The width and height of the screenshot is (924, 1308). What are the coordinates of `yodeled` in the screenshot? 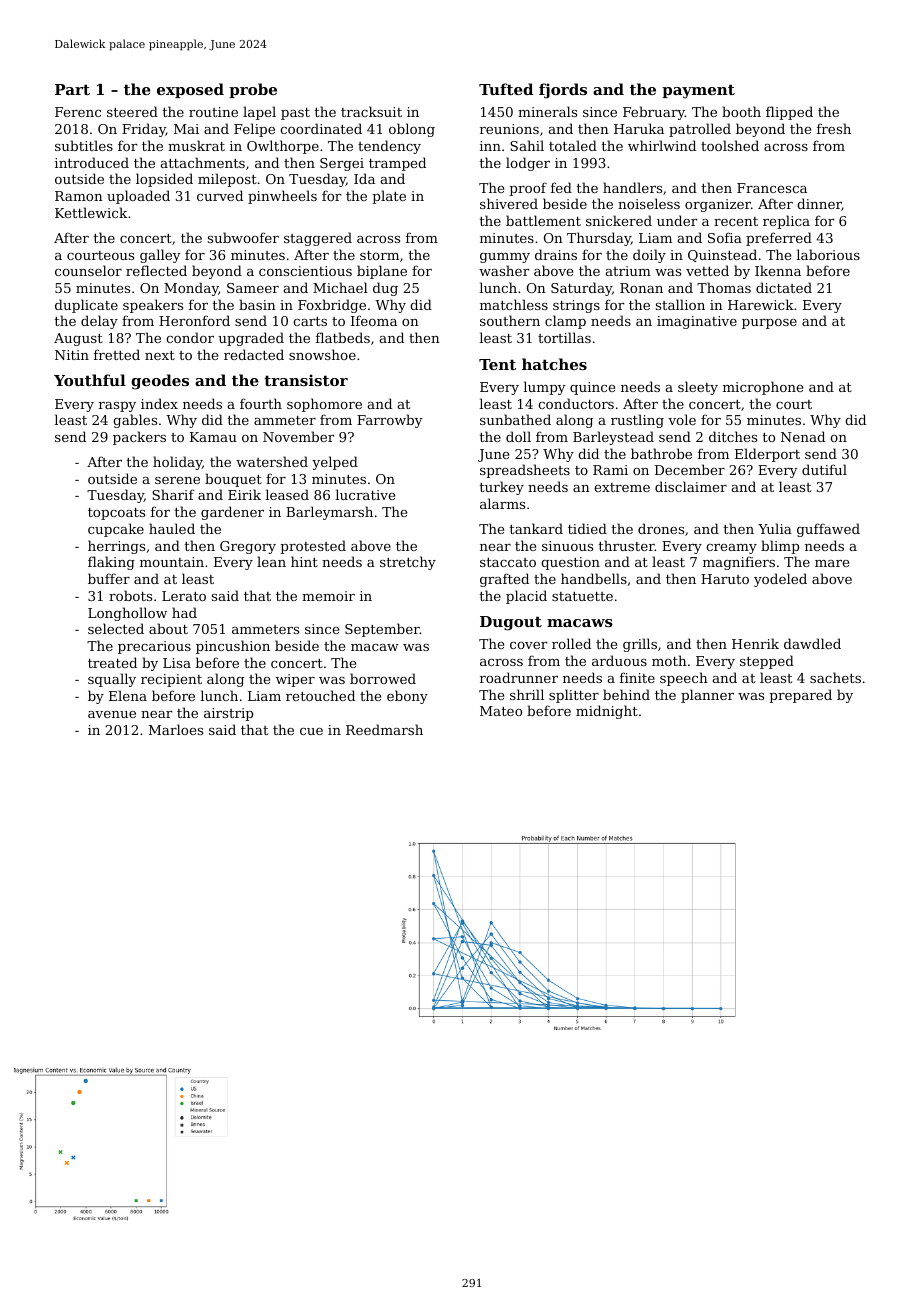 It's located at (780, 580).
